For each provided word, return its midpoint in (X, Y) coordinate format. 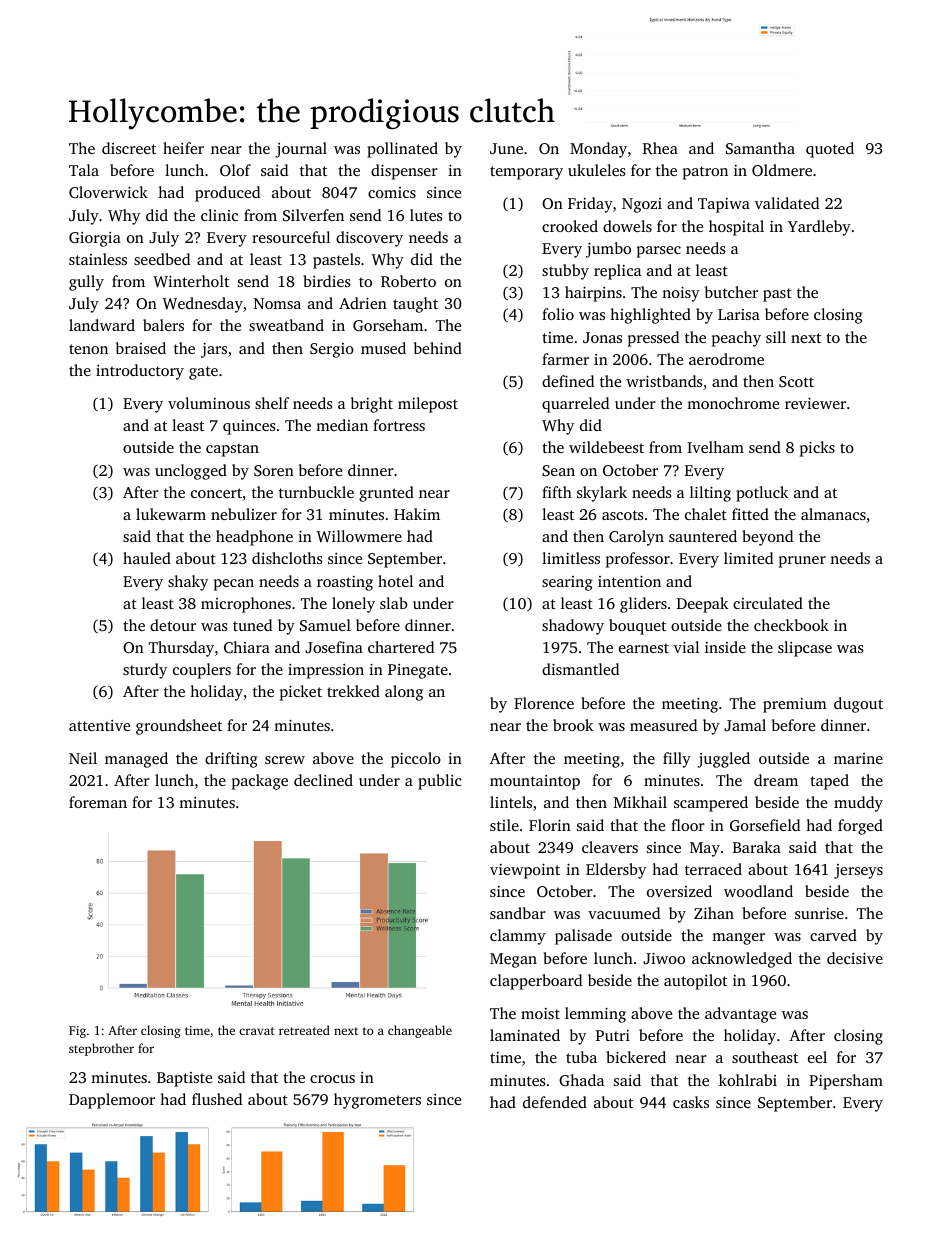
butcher (731, 292)
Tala (84, 170)
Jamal (745, 725)
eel (817, 1057)
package (260, 782)
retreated (304, 1030)
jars (214, 350)
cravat (257, 1031)
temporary (526, 173)
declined (323, 780)
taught (415, 305)
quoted (830, 150)
